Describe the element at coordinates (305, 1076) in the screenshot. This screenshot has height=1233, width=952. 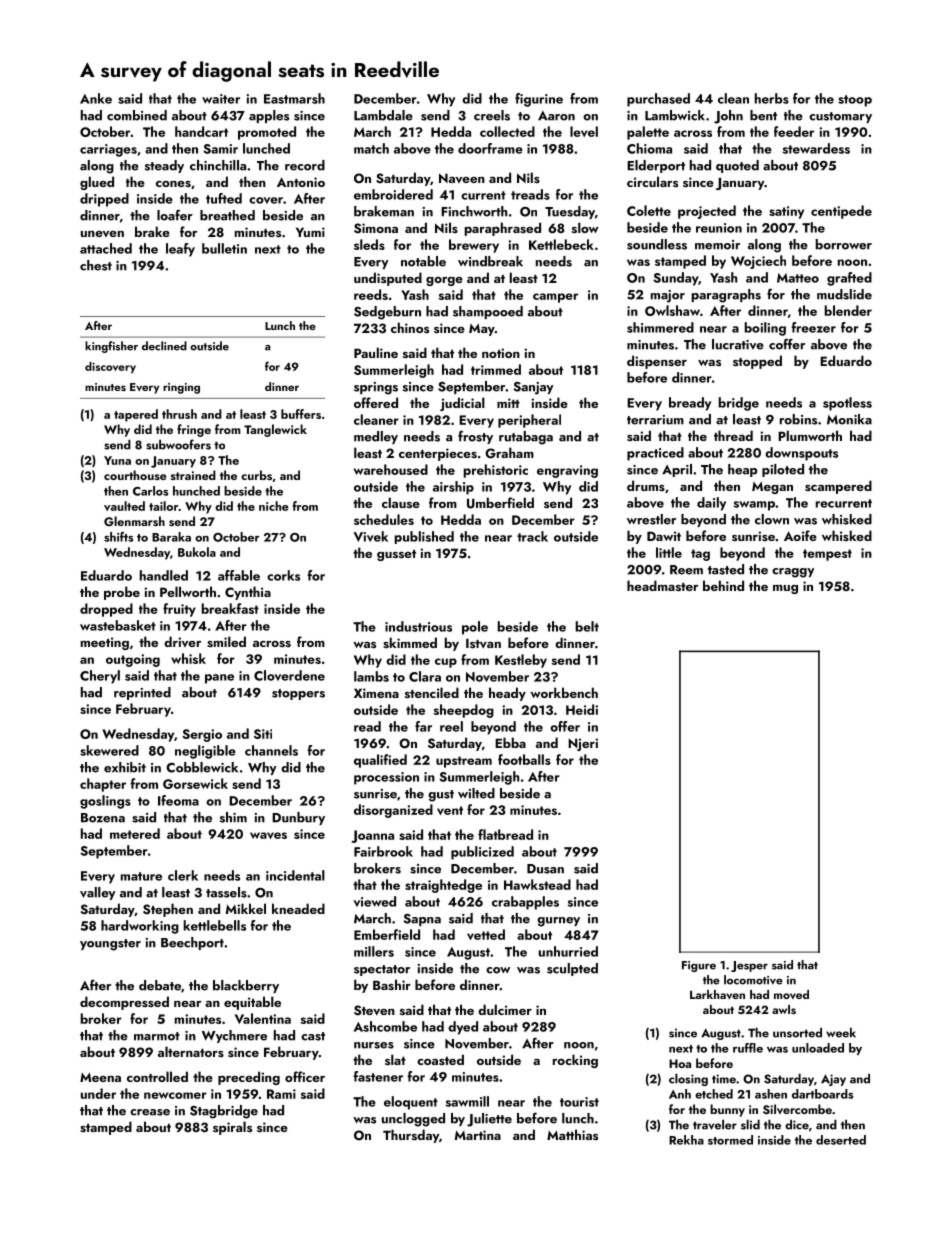
I see `officer` at that location.
